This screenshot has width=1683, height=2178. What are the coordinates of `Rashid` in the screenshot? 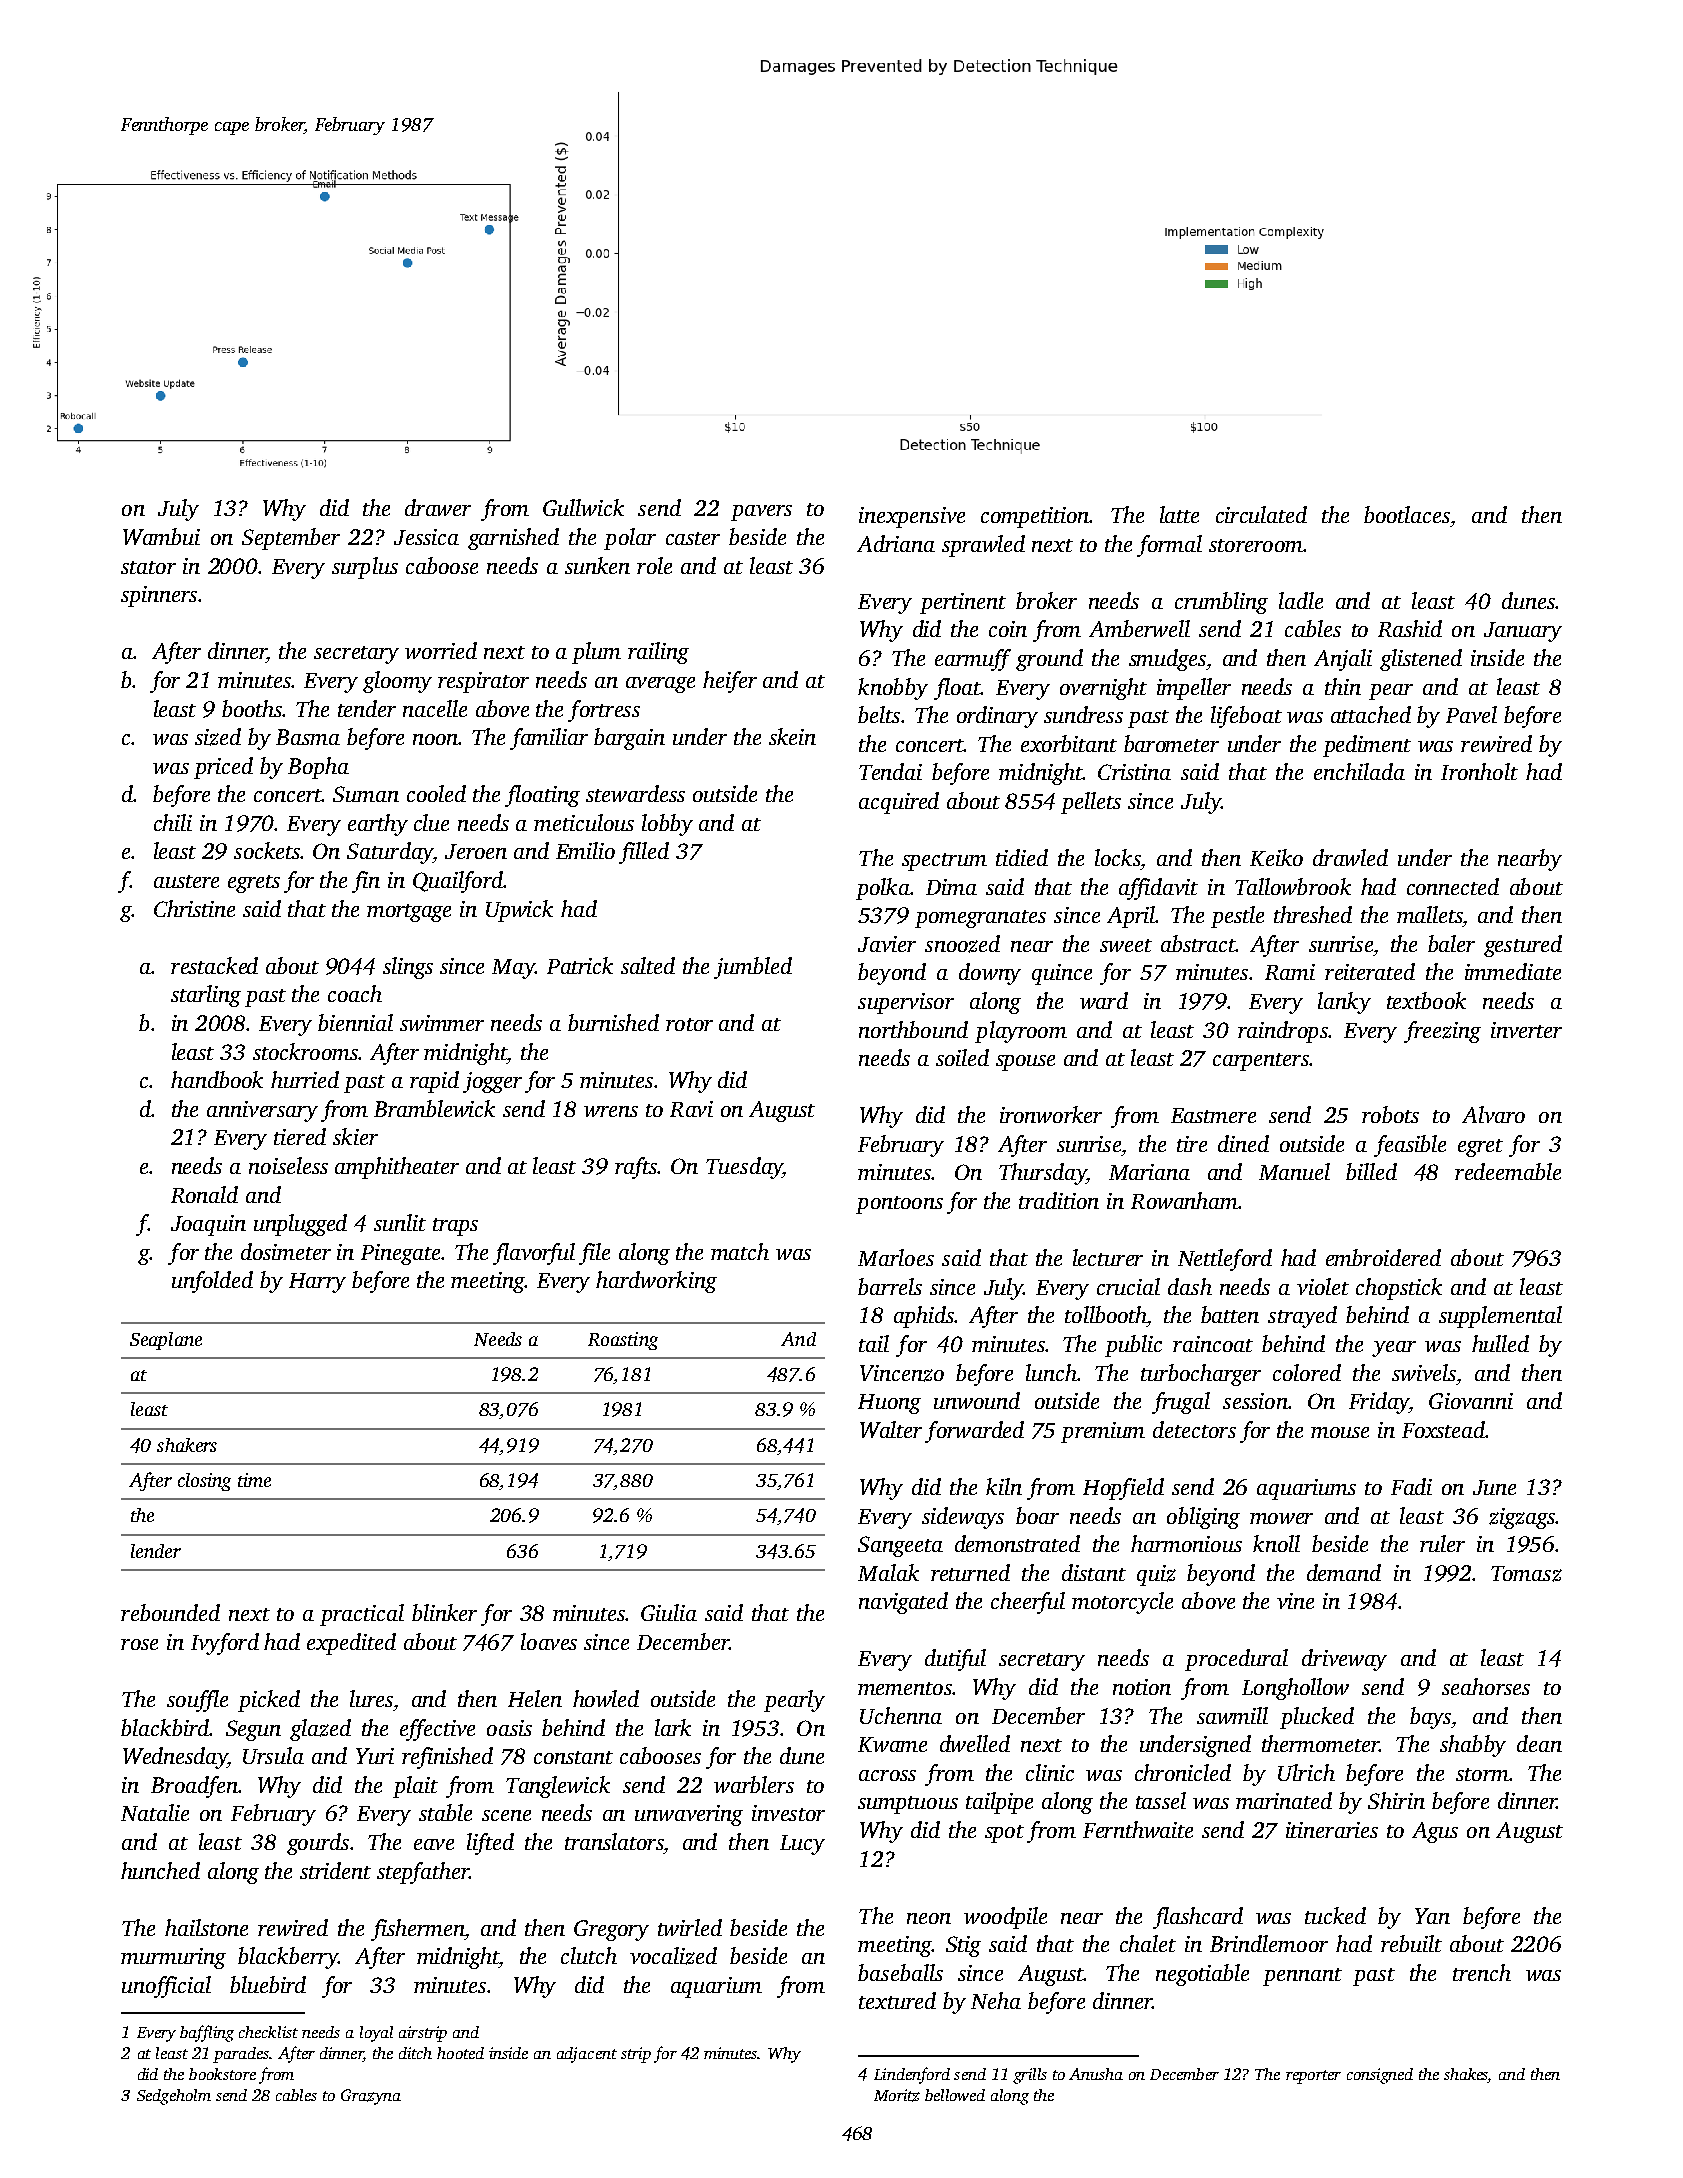 It's located at (1410, 628).
